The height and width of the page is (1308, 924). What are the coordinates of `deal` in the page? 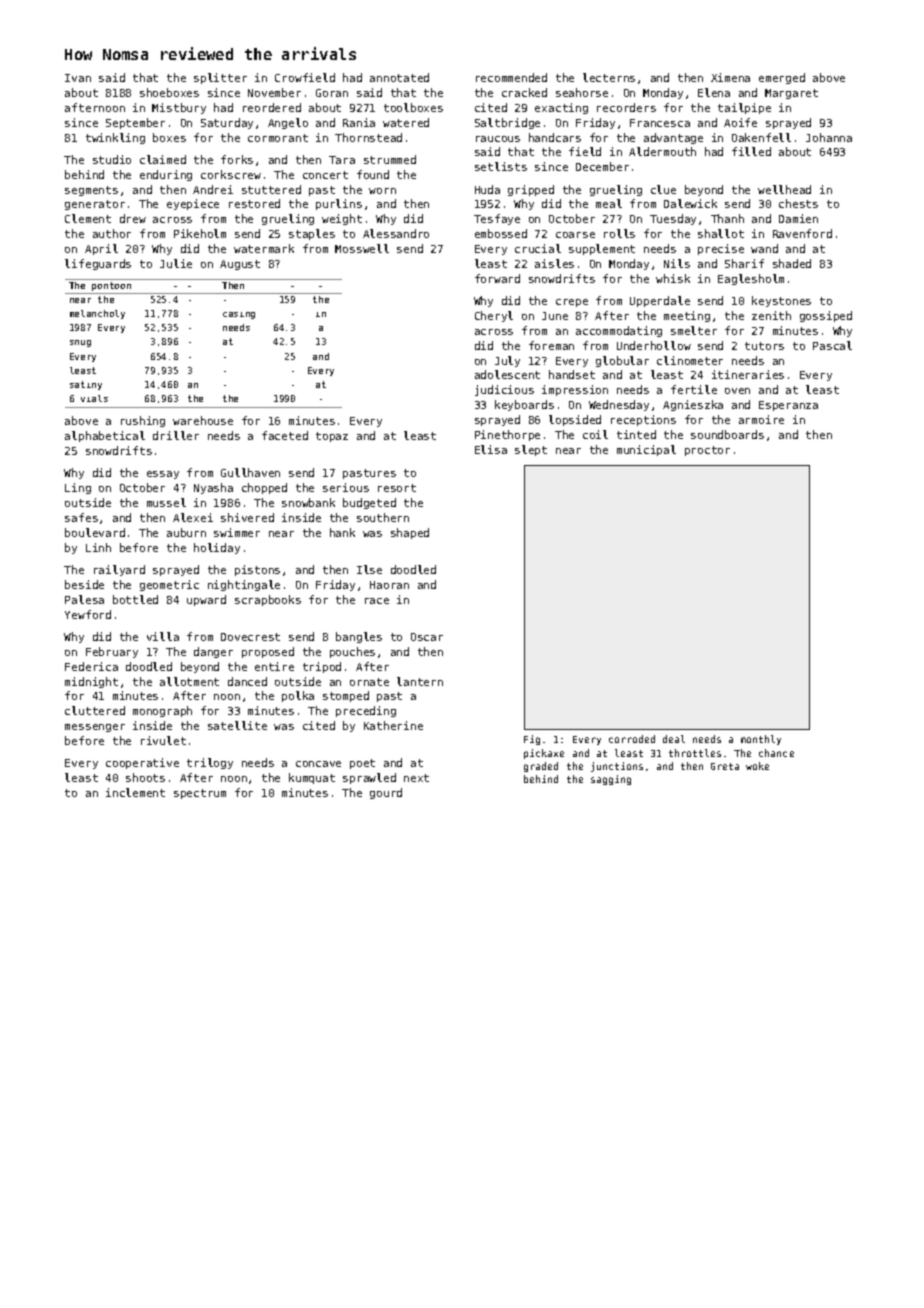 It's located at (674, 739).
